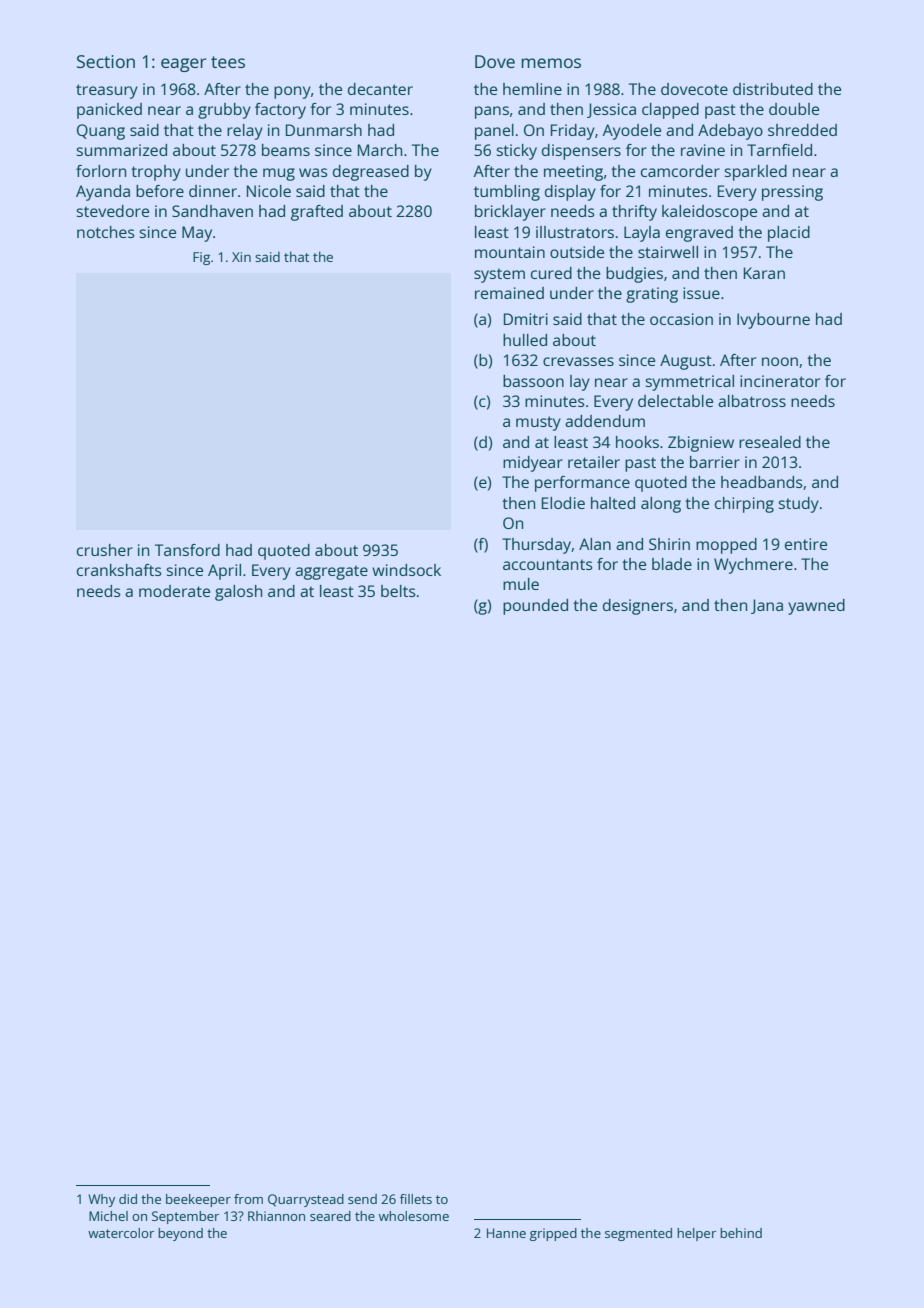 Image resolution: width=924 pixels, height=1308 pixels. What do you see at coordinates (798, 505) in the screenshot?
I see `study` at bounding box center [798, 505].
